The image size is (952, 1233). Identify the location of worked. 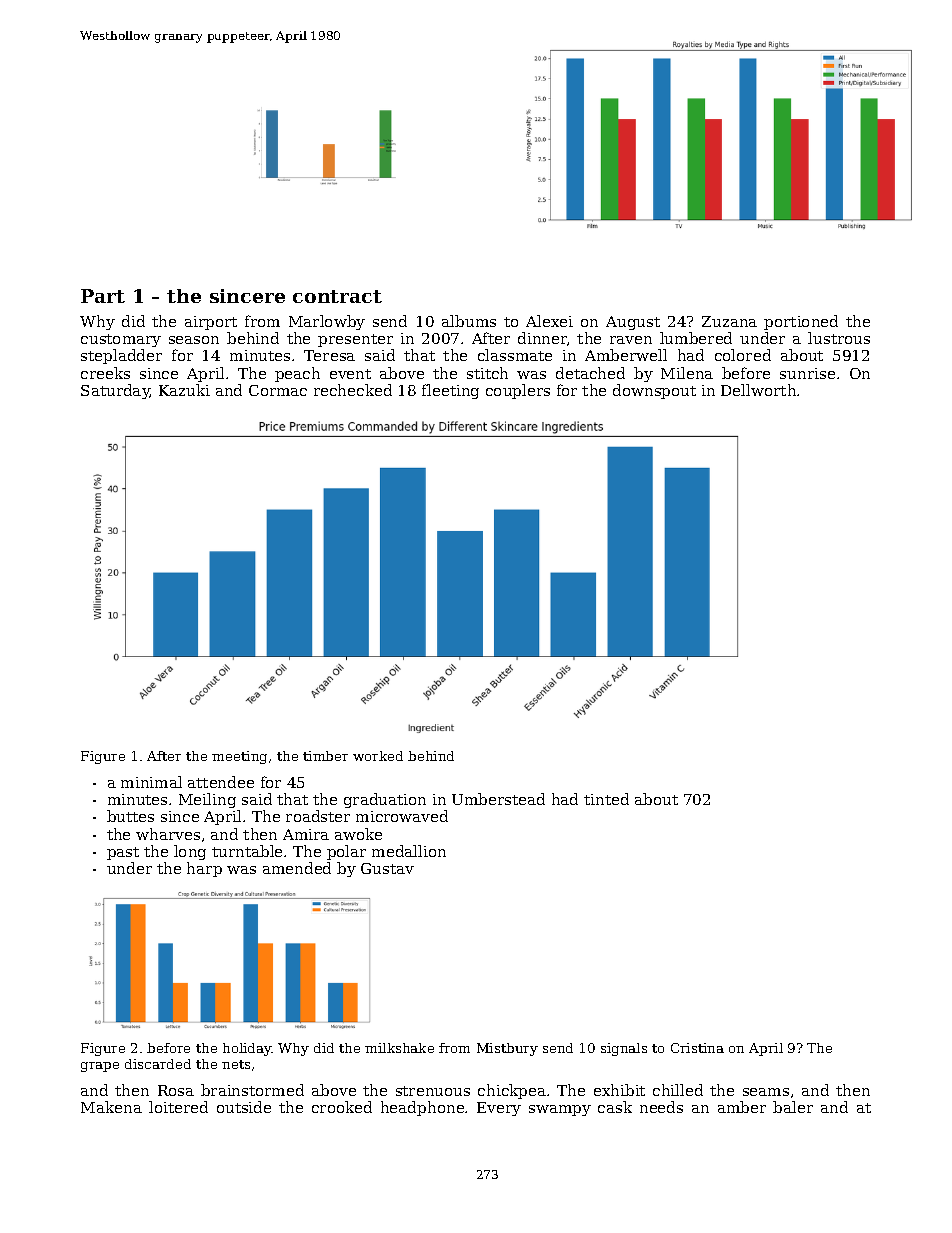
(378, 756).
